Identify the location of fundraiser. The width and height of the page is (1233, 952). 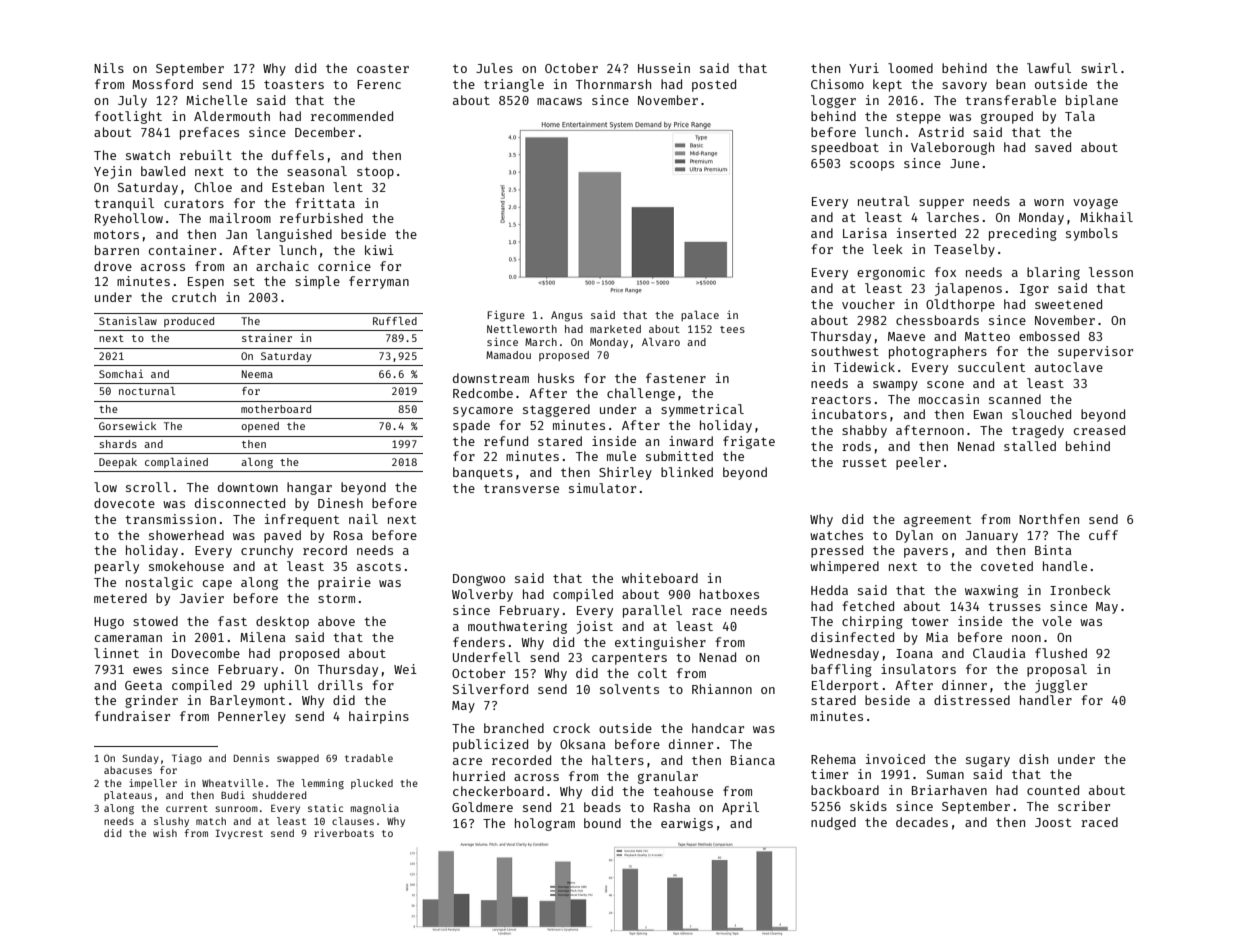
(132, 716).
